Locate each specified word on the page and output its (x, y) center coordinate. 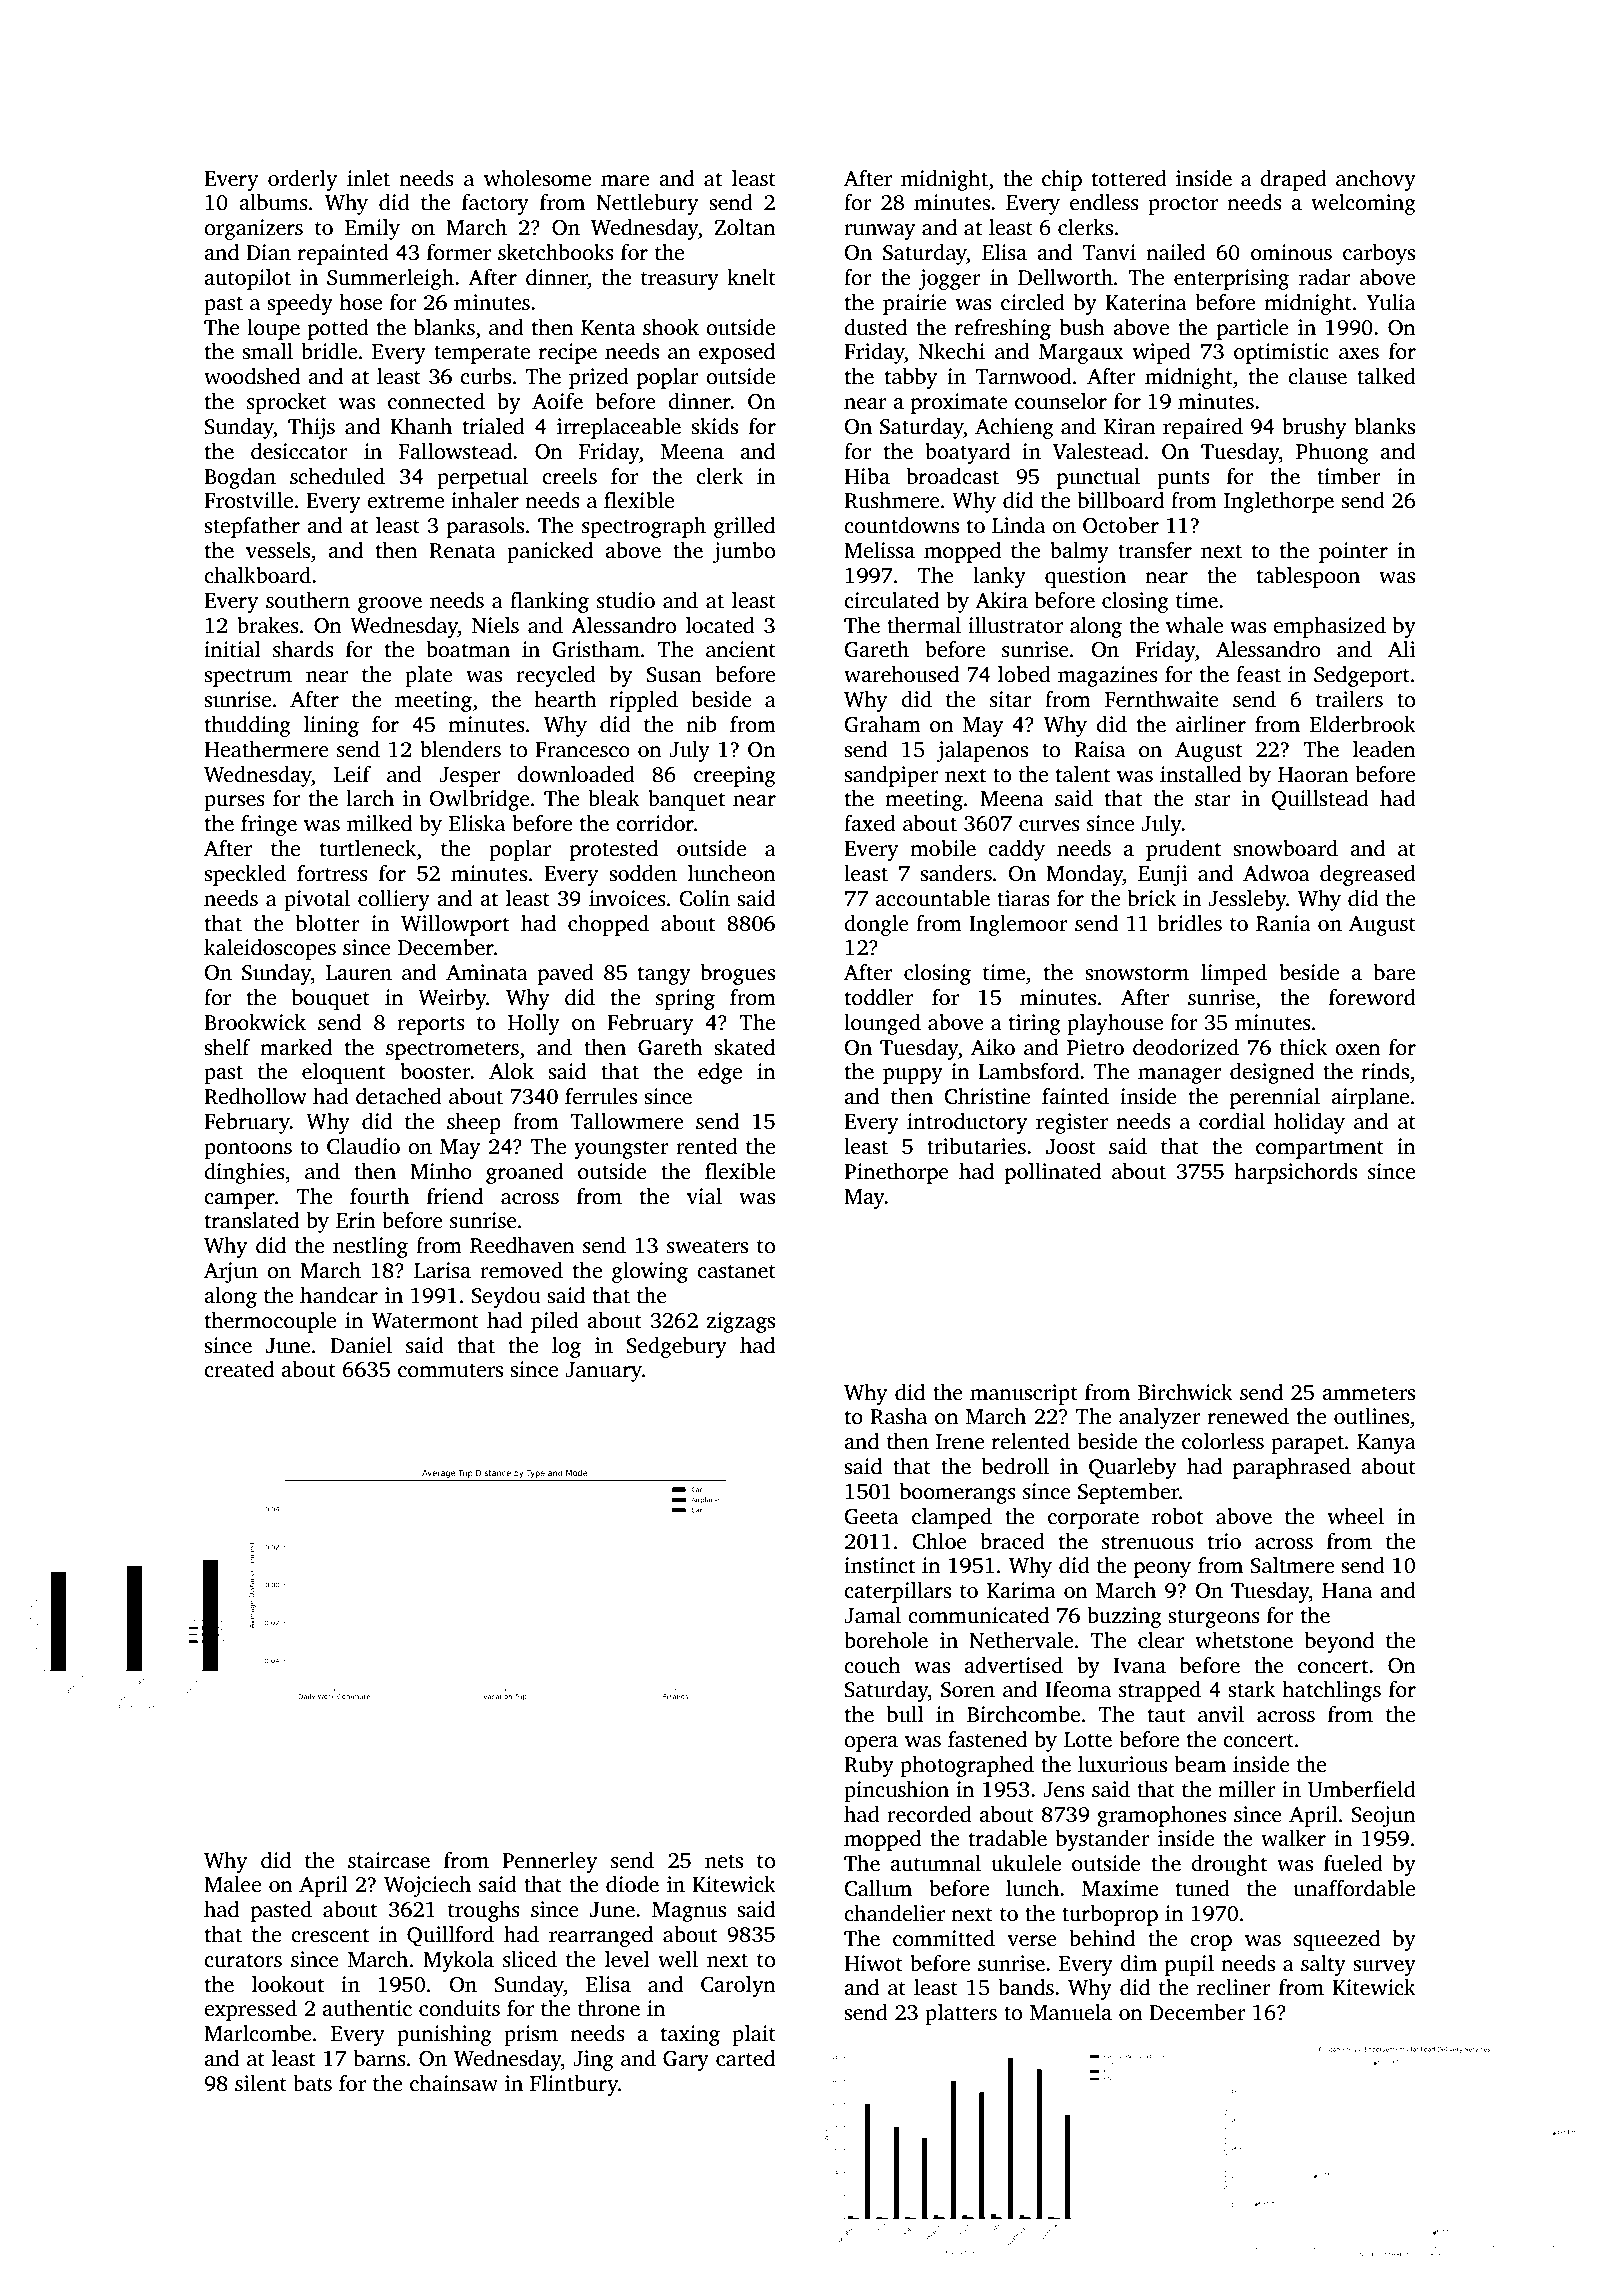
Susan (674, 675)
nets (724, 1862)
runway (879, 232)
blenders (460, 749)
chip (1062, 180)
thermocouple (270, 1322)
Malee (232, 1884)
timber (1349, 476)
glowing (650, 1272)
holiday (1309, 1123)
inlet (368, 178)
